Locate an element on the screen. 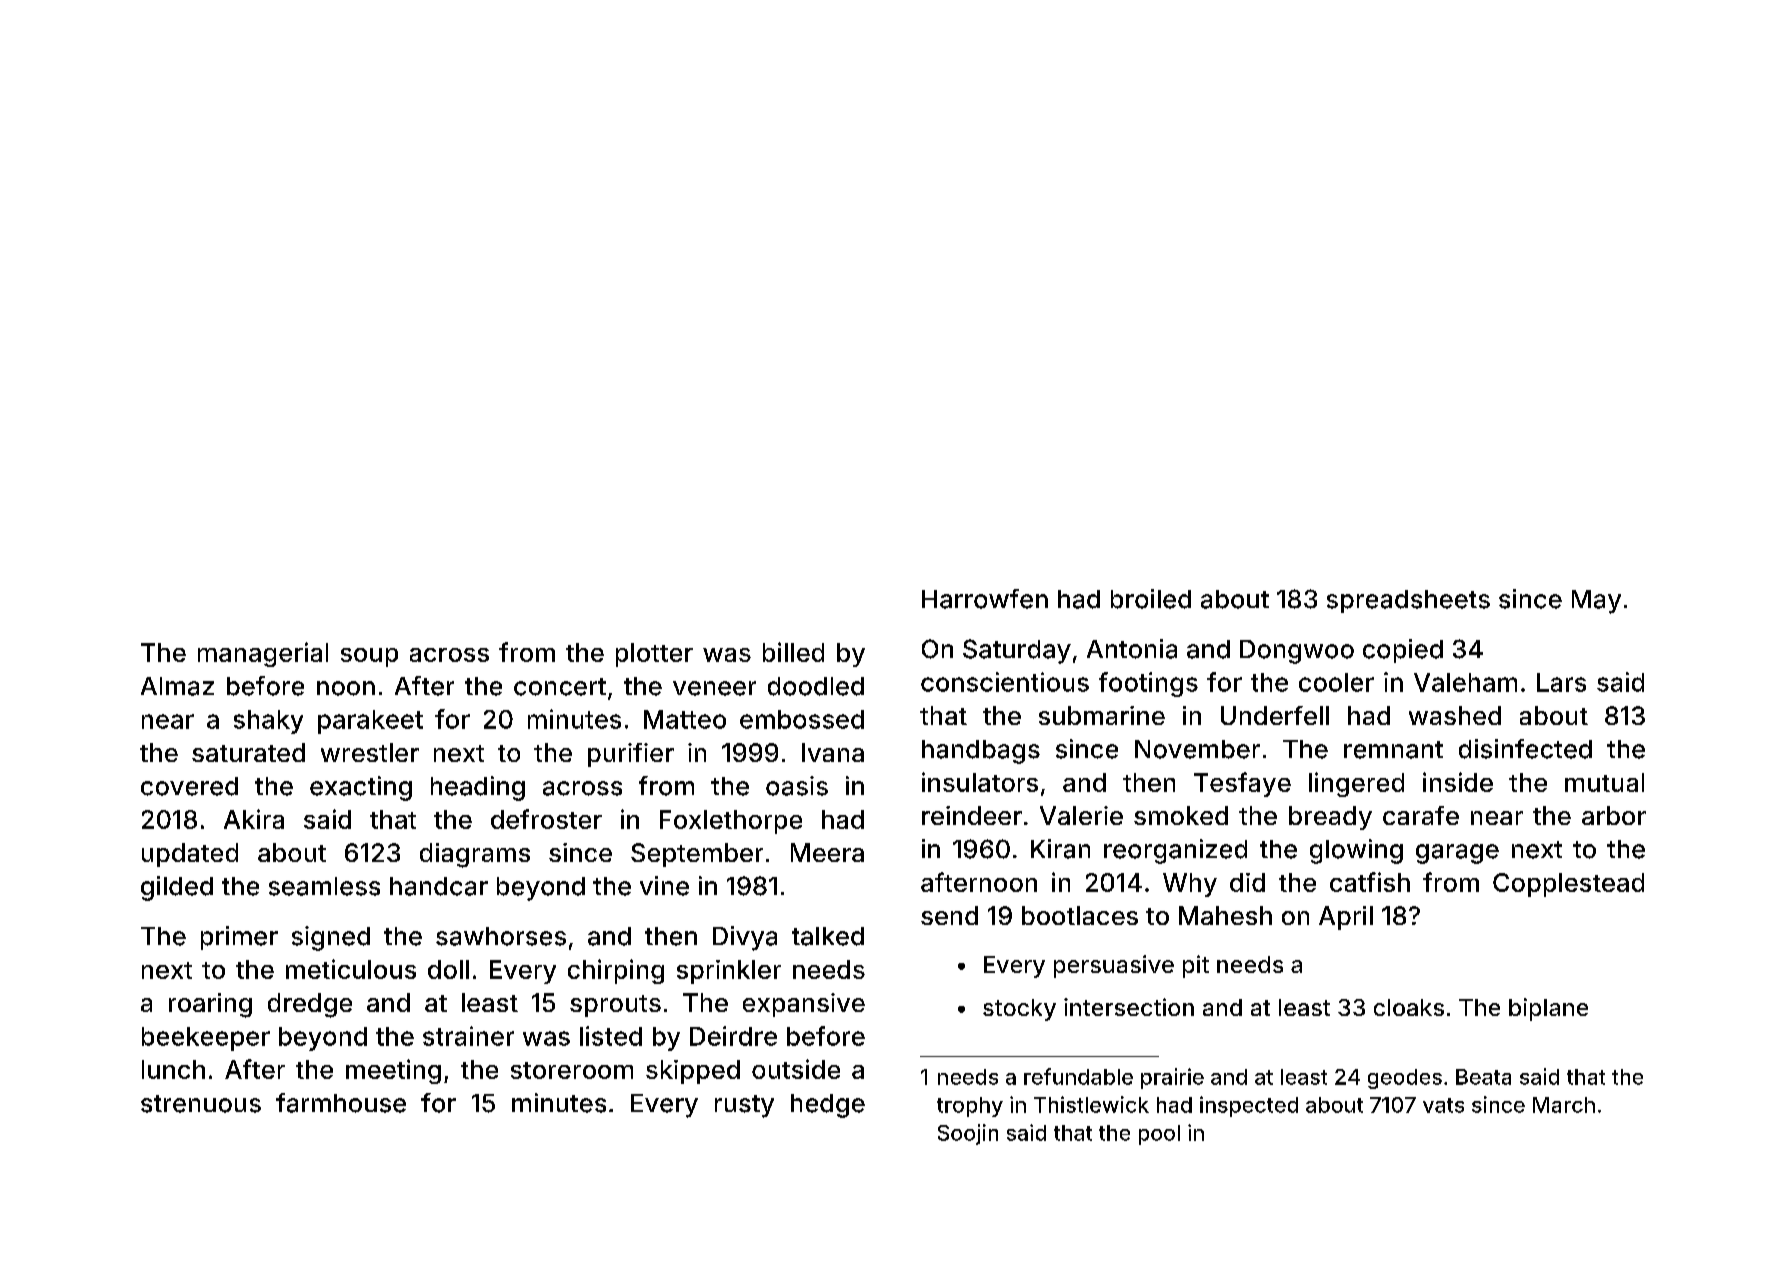 The width and height of the screenshot is (1786, 1263). cloaks is located at coordinates (1409, 1007).
